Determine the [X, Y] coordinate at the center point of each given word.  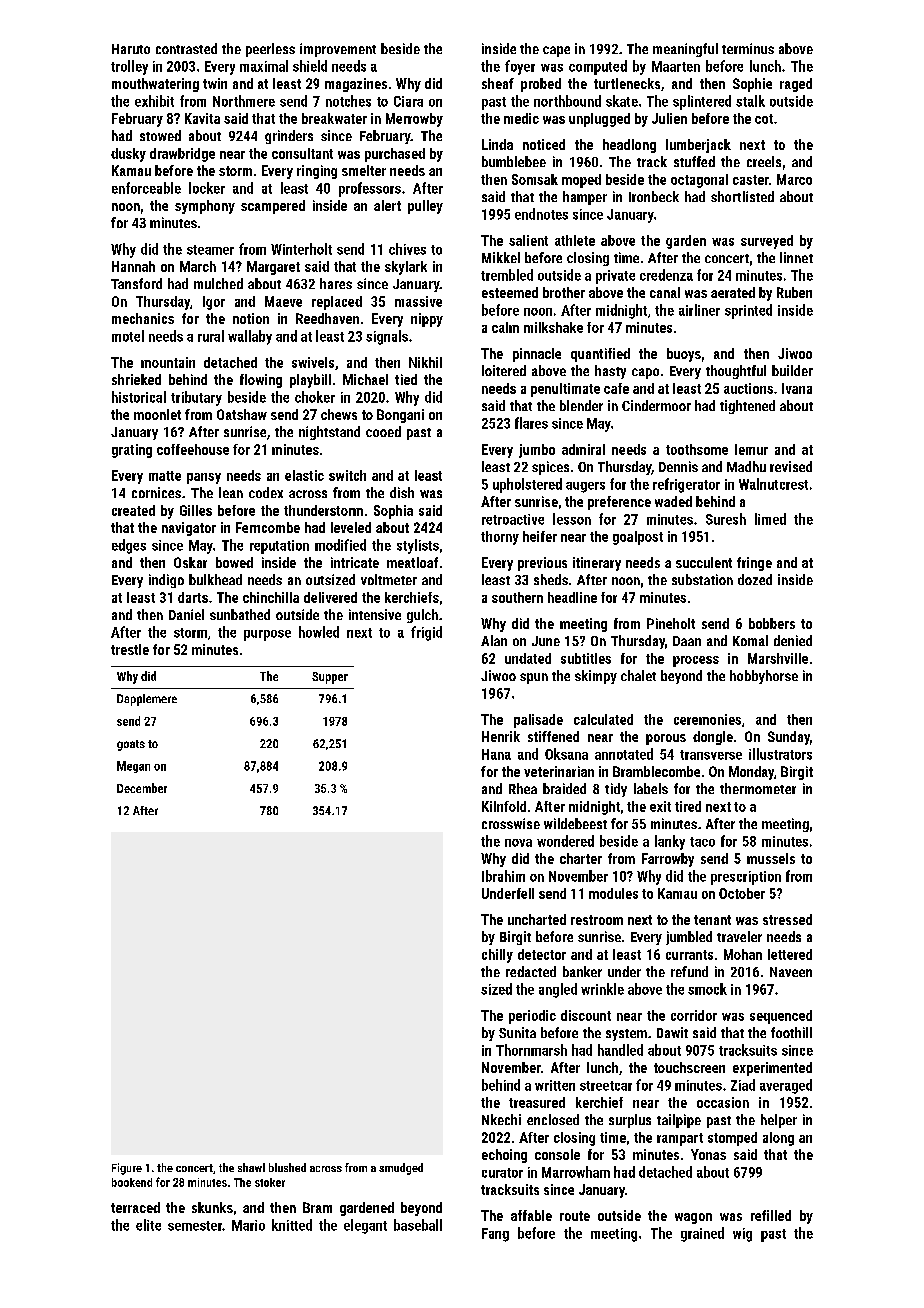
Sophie [752, 85]
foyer [520, 67]
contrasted [186, 48]
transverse [711, 755]
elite [148, 1225]
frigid [426, 633]
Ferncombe [268, 527]
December [142, 788]
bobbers [772, 623]
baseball [418, 1225]
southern [517, 597]
